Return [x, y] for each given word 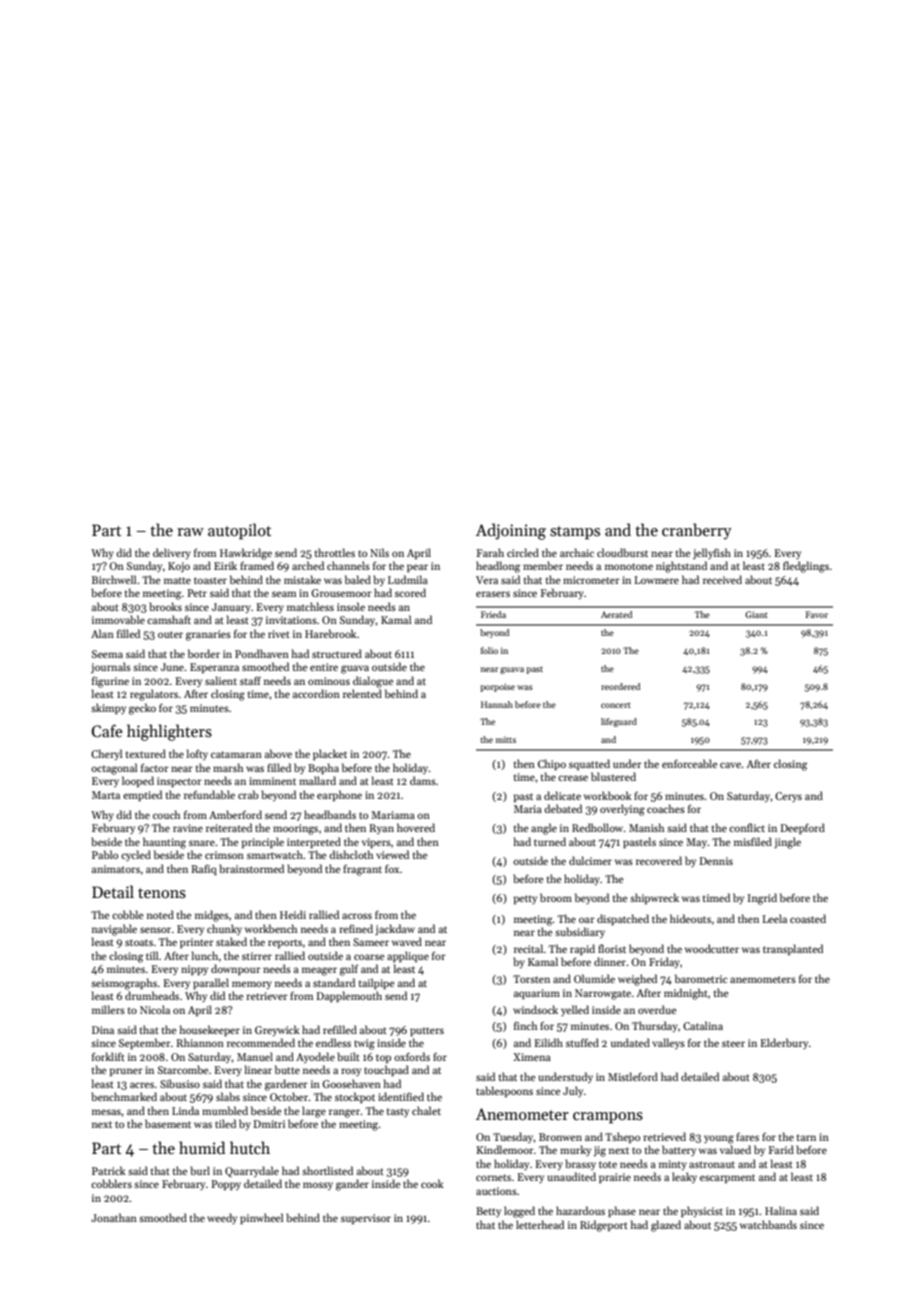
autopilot [239, 531]
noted [160, 914]
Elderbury [784, 1043]
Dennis [716, 861]
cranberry [697, 531]
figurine [110, 682]
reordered [620, 686]
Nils [379, 552]
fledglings [806, 567]
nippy [194, 970]
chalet [426, 1110]
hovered [416, 827]
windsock [535, 1009]
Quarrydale [252, 1171]
